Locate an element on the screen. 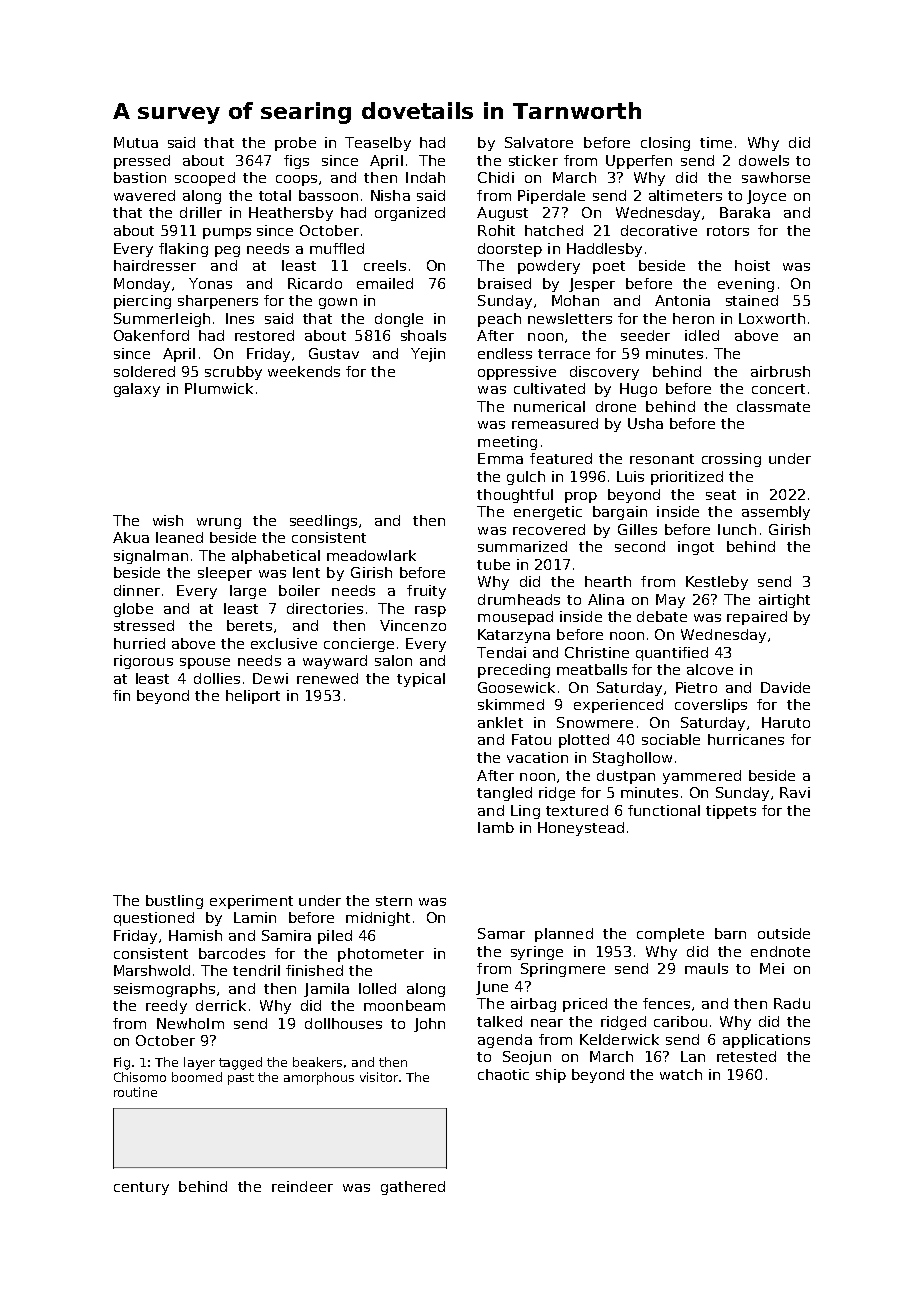 The image size is (924, 1308). complete is located at coordinates (670, 935).
